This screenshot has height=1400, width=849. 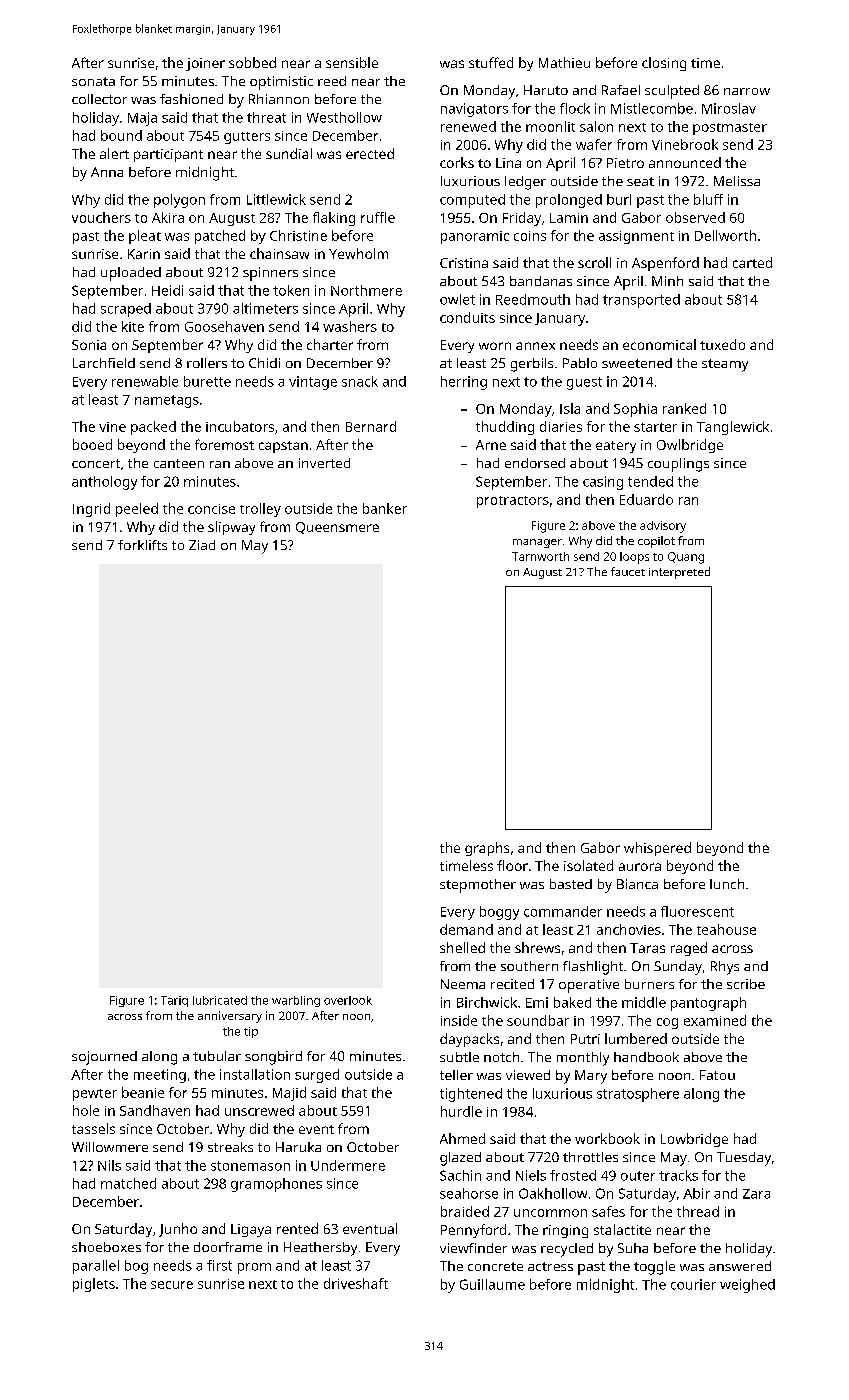 What do you see at coordinates (508, 163) in the screenshot?
I see `Lina` at bounding box center [508, 163].
